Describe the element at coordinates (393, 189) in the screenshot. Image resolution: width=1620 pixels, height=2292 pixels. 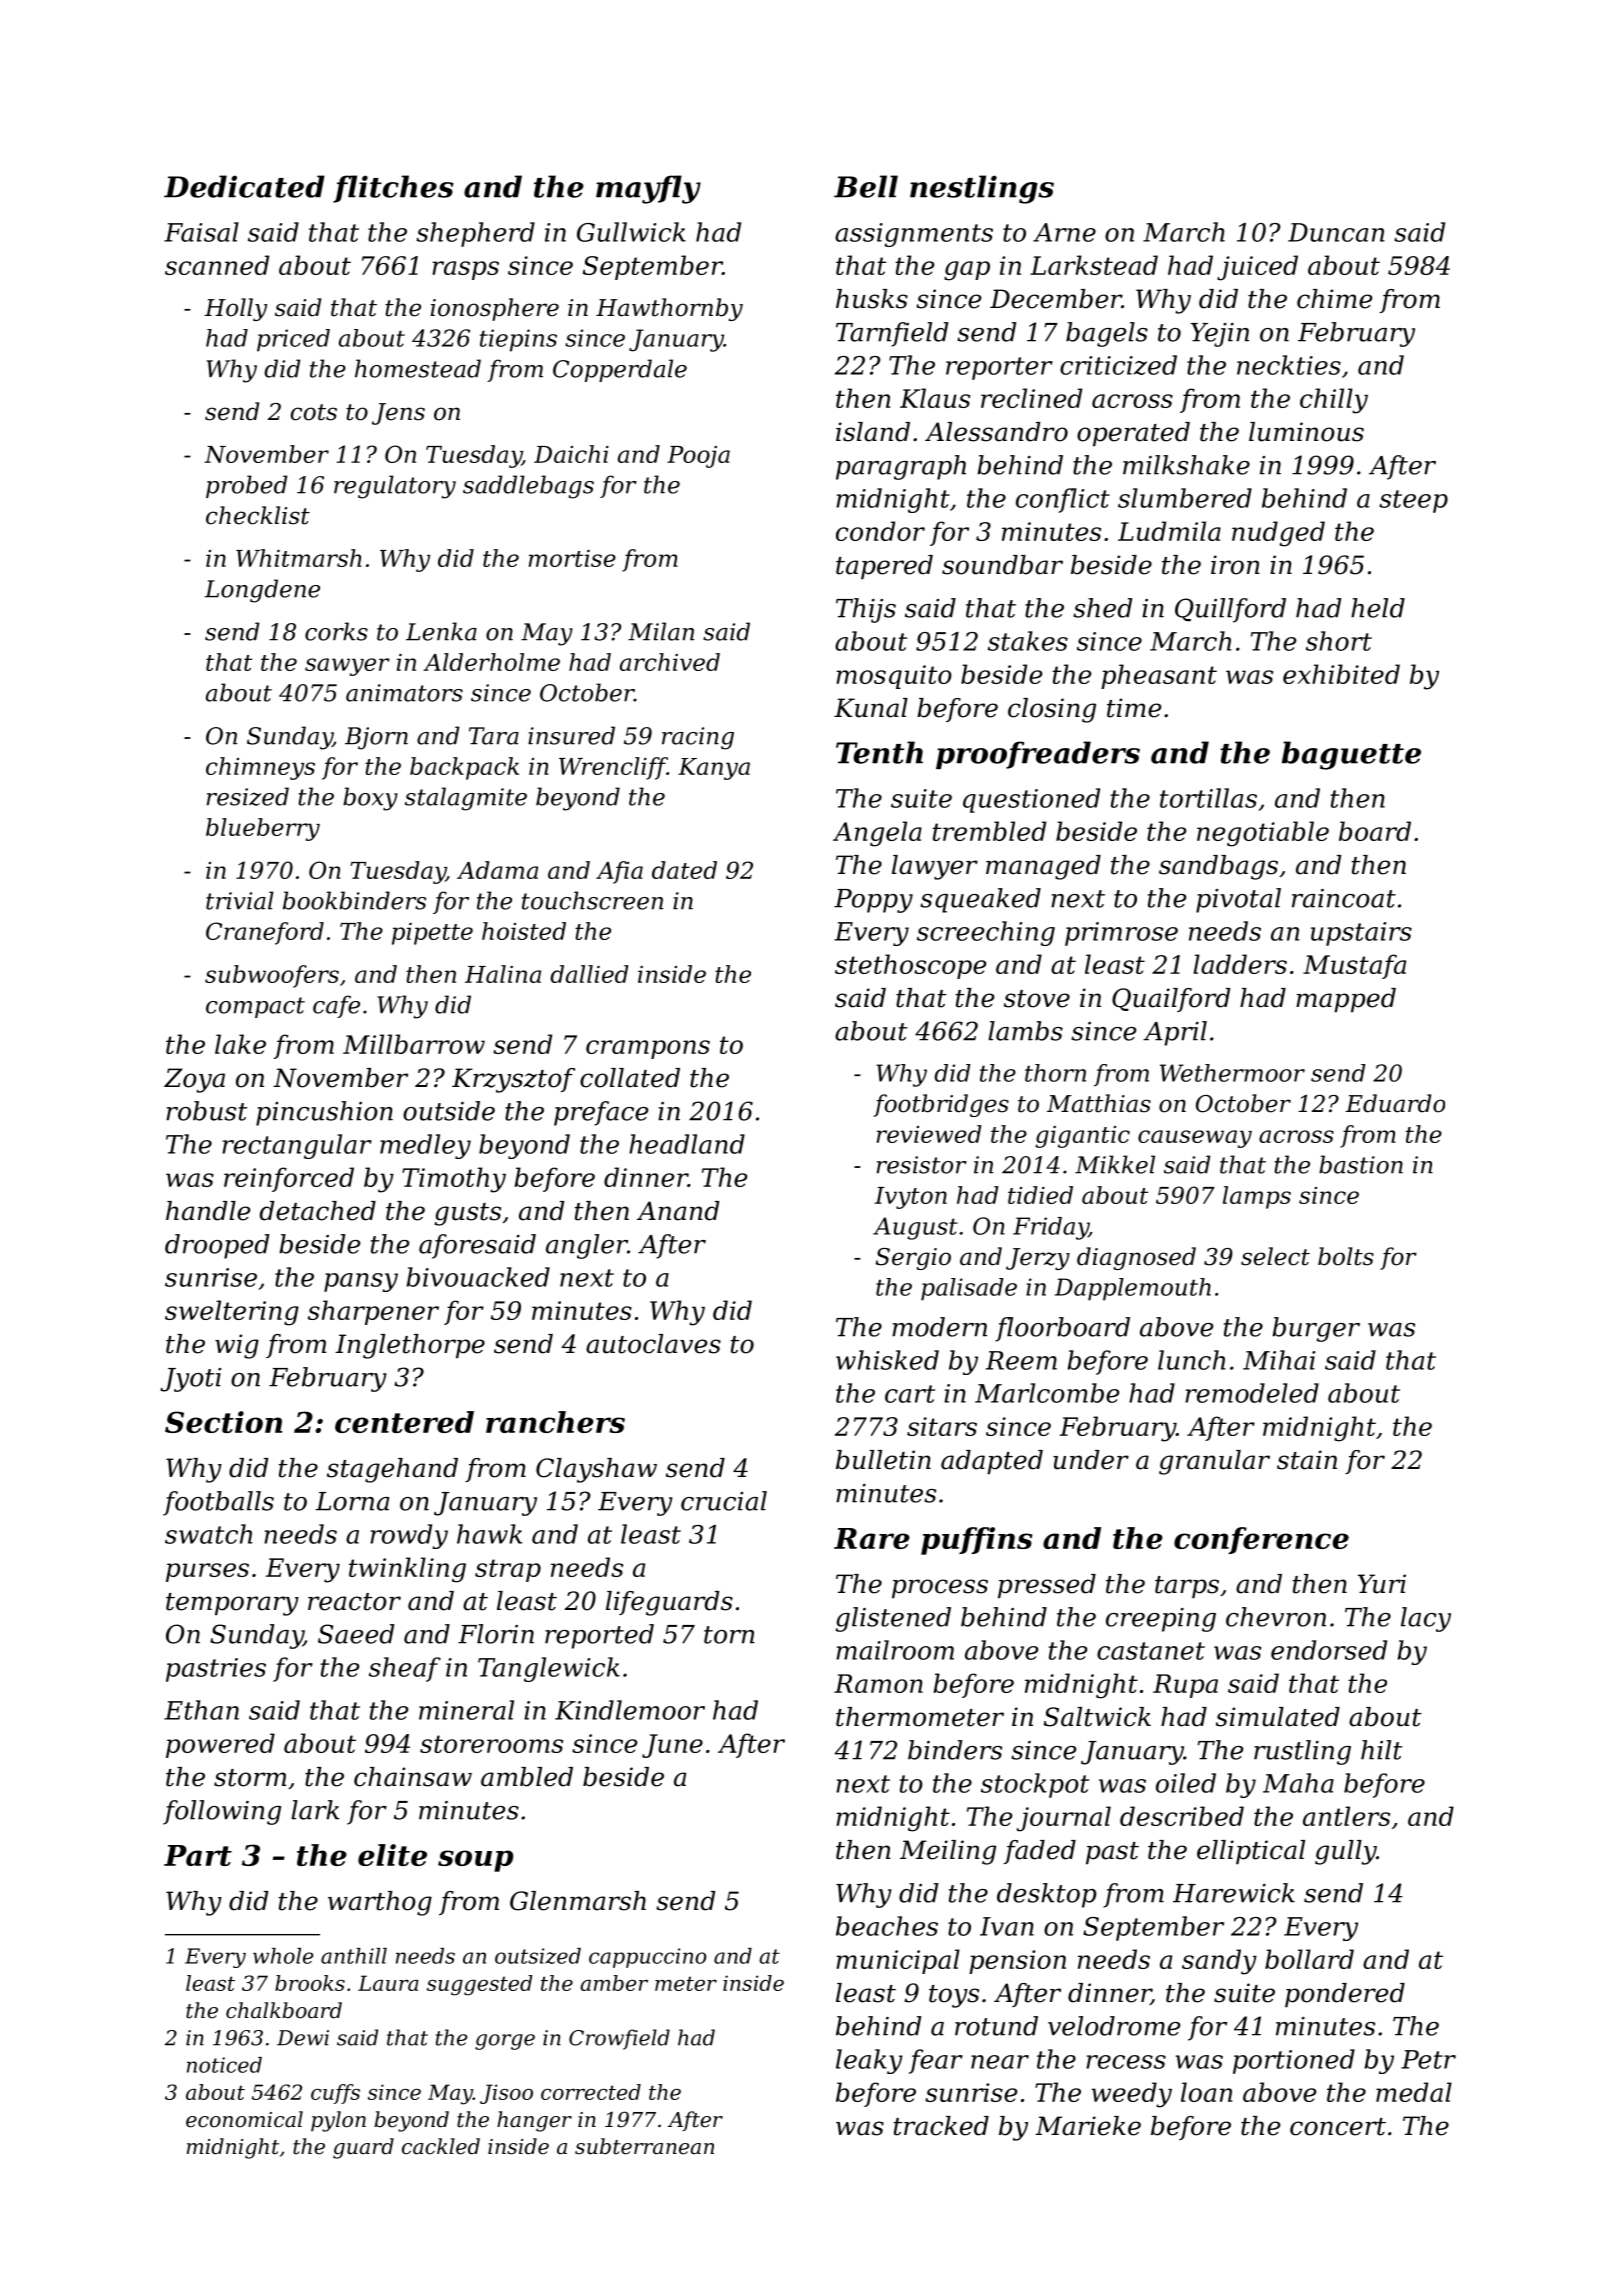
I see `flitches` at that location.
